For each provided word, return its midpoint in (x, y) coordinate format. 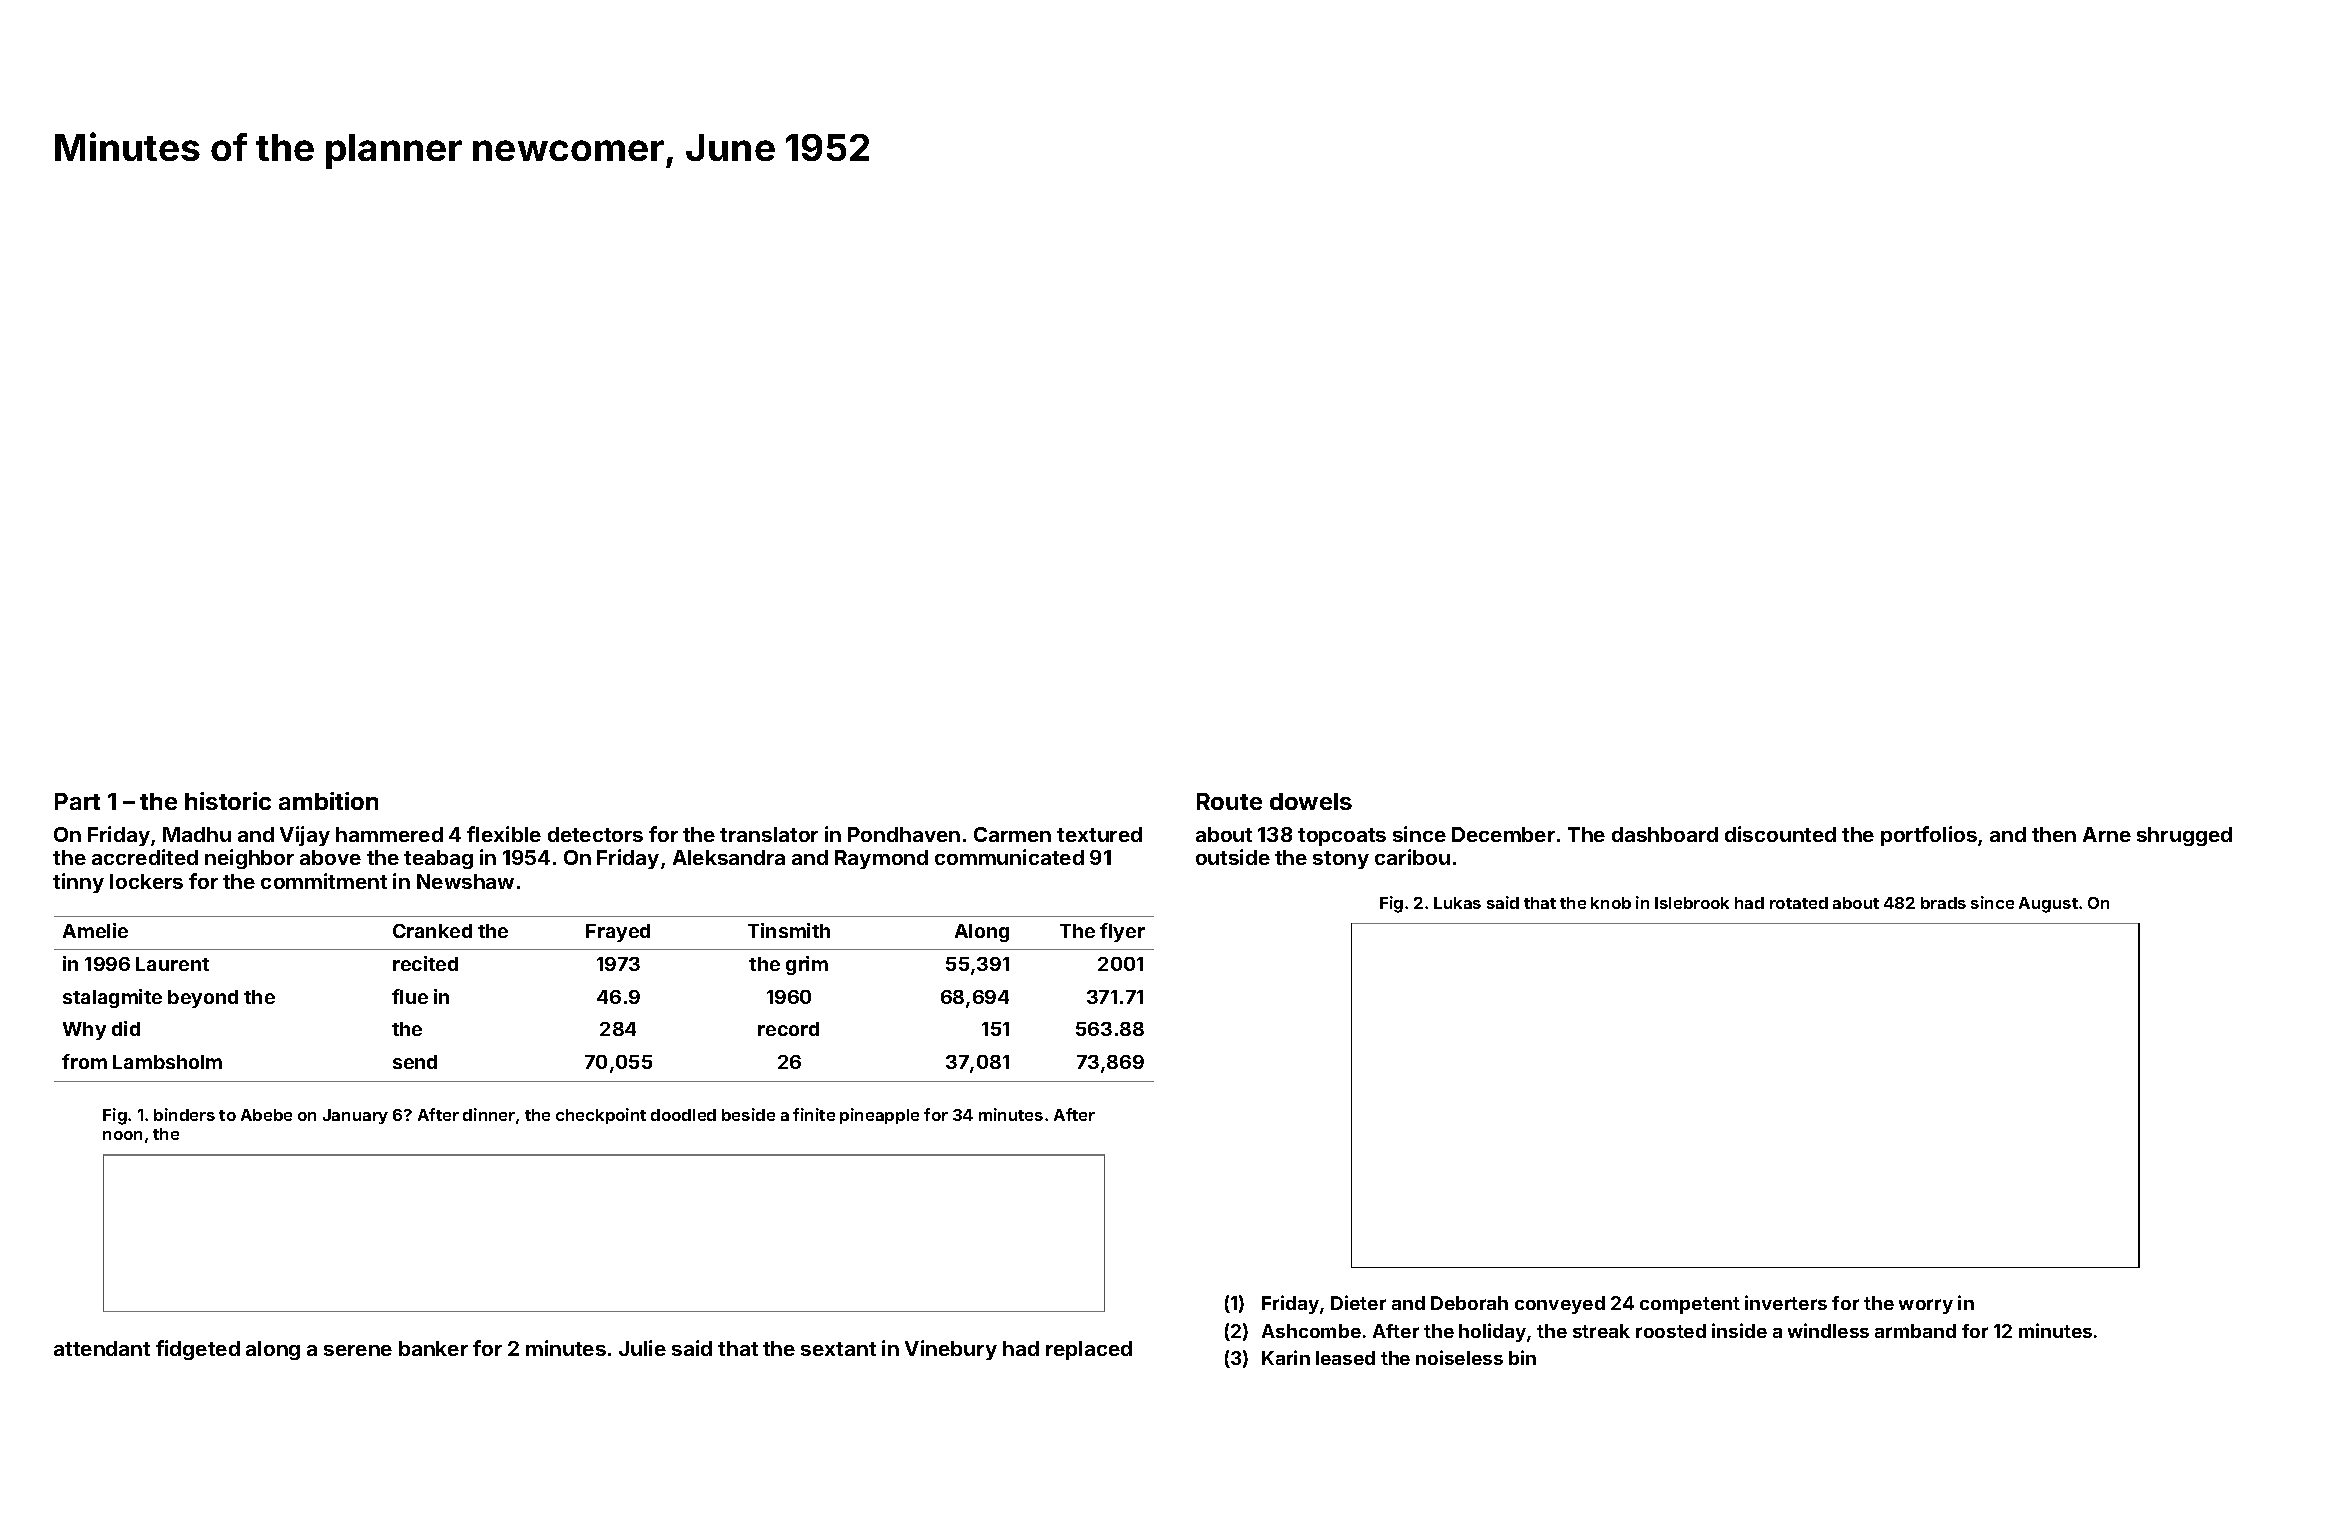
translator (769, 834)
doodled (683, 1115)
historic (228, 801)
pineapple (879, 1116)
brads (1943, 903)
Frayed (618, 933)
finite (814, 1114)
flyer (1122, 932)
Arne (2107, 834)
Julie (642, 1348)
